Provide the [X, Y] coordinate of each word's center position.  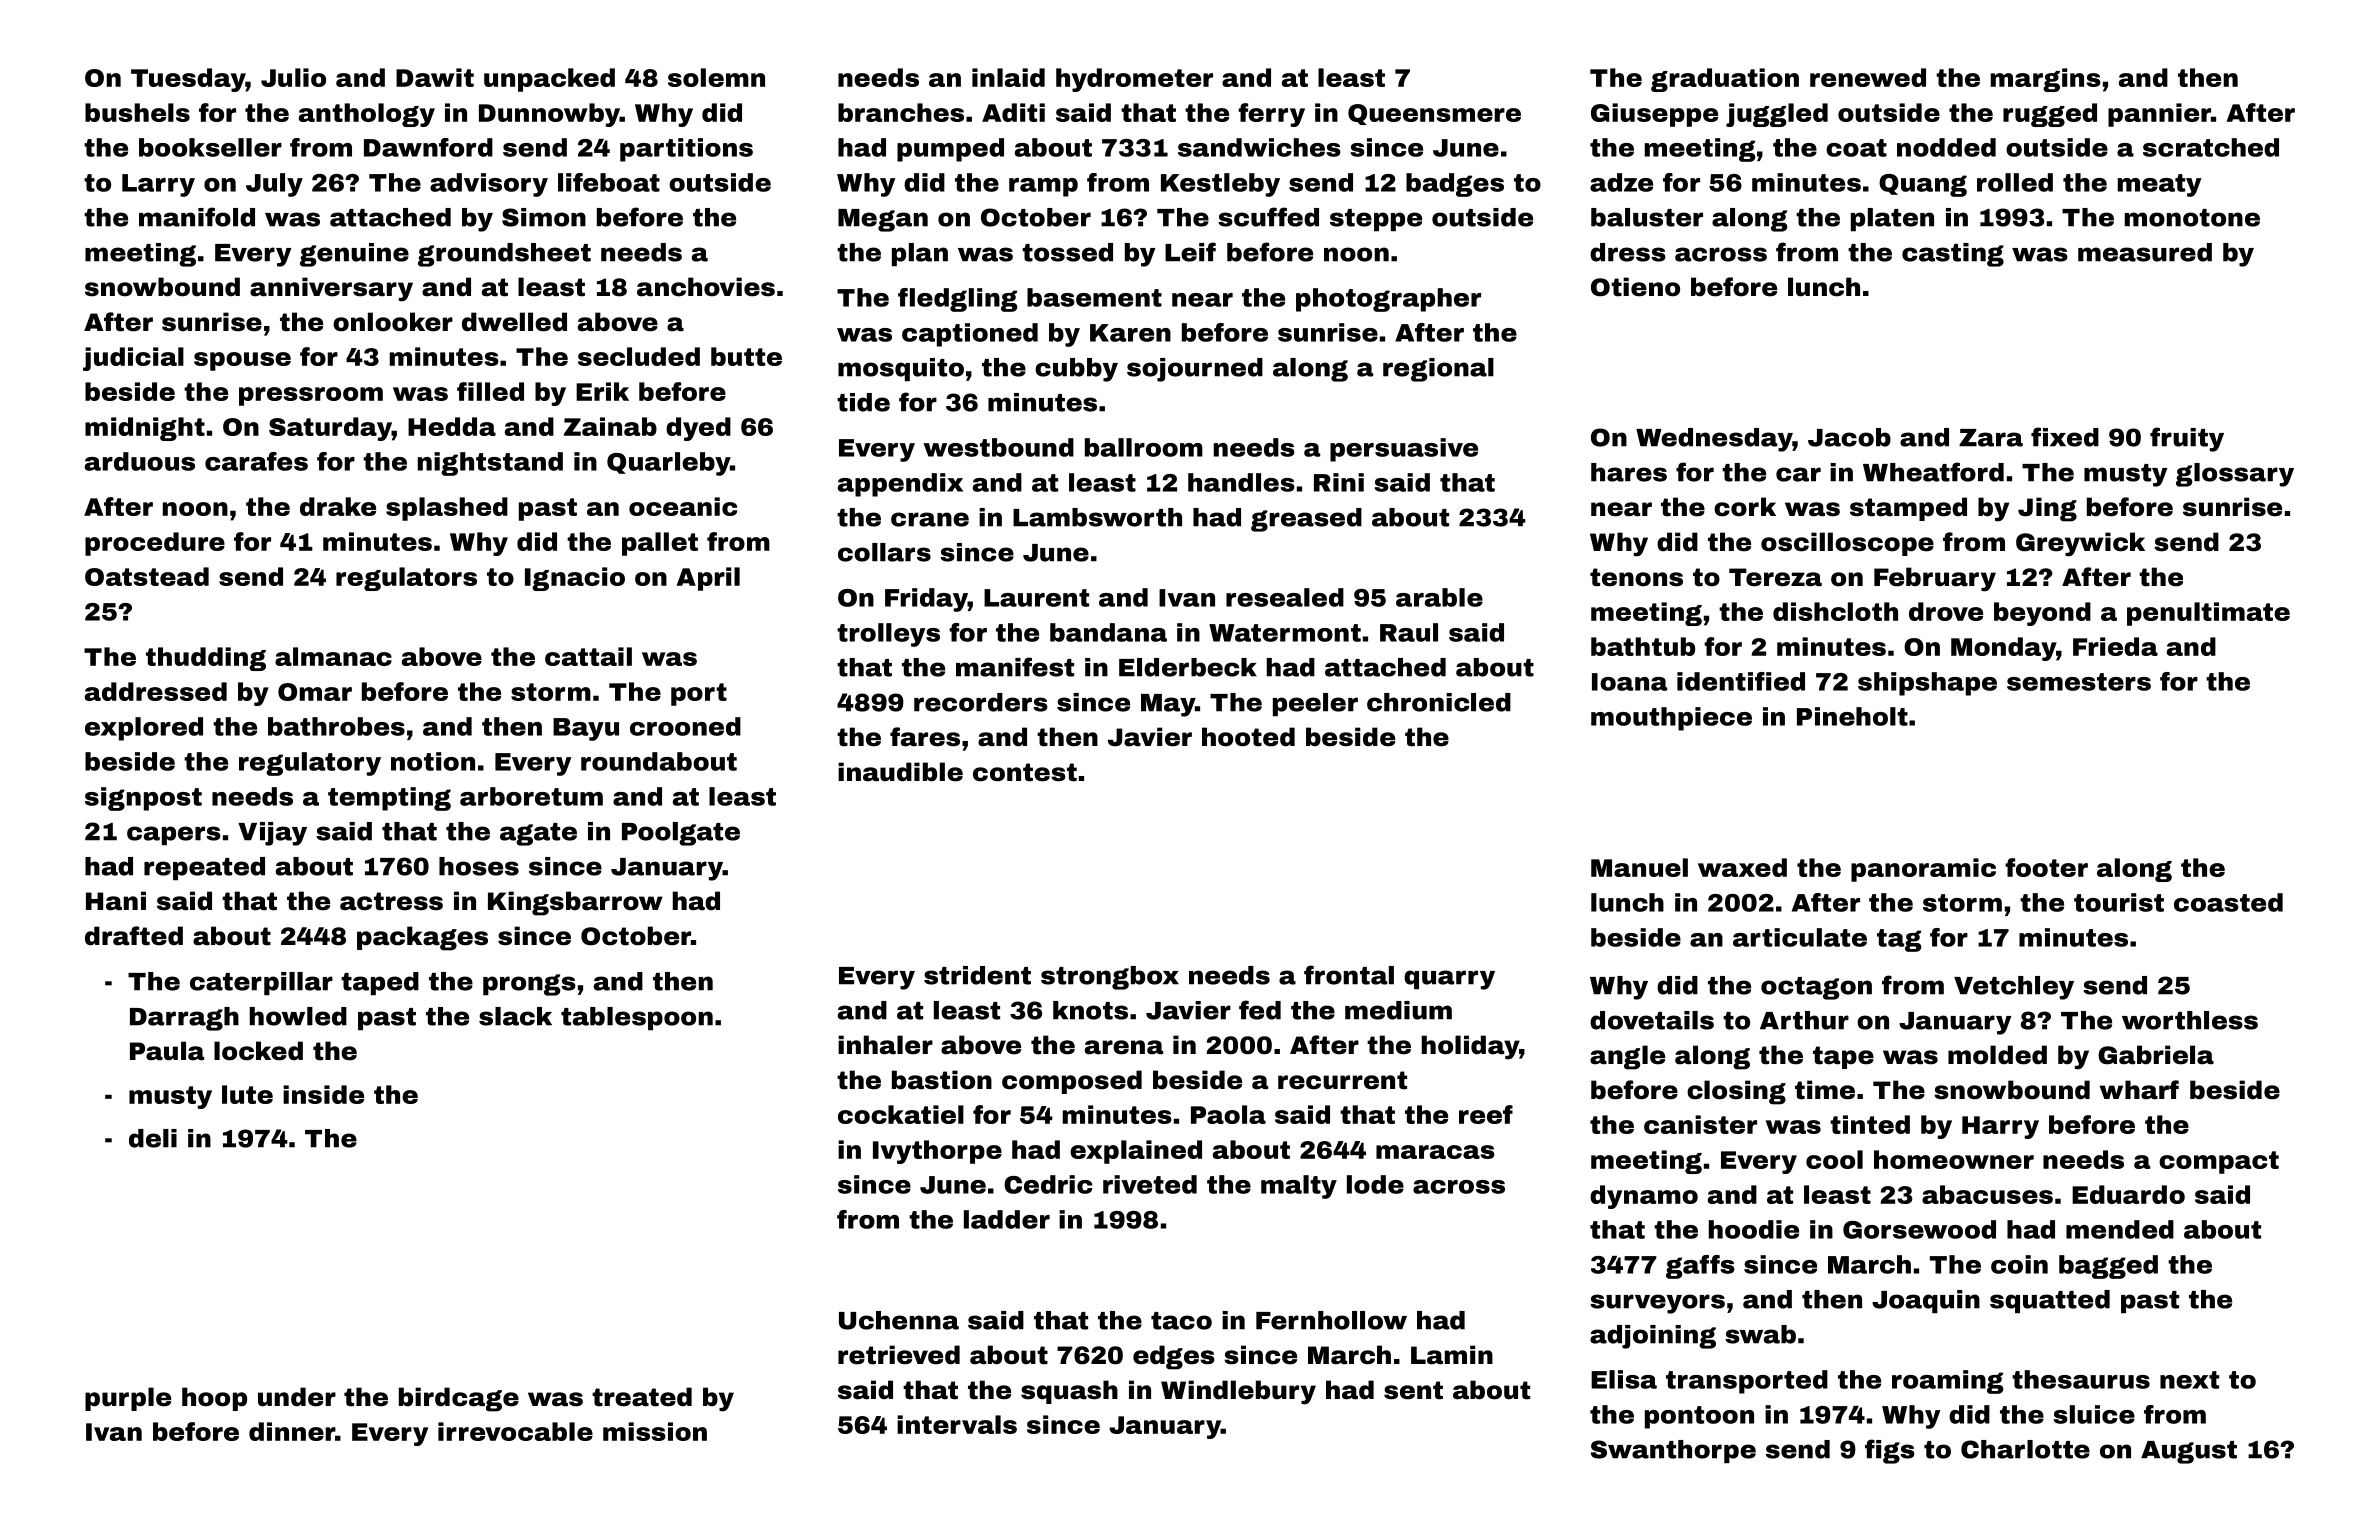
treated [642, 1397]
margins [2046, 80]
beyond [2042, 614]
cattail [588, 656]
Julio [293, 77]
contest [1025, 772]
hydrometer [1134, 80]
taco [1181, 1321]
